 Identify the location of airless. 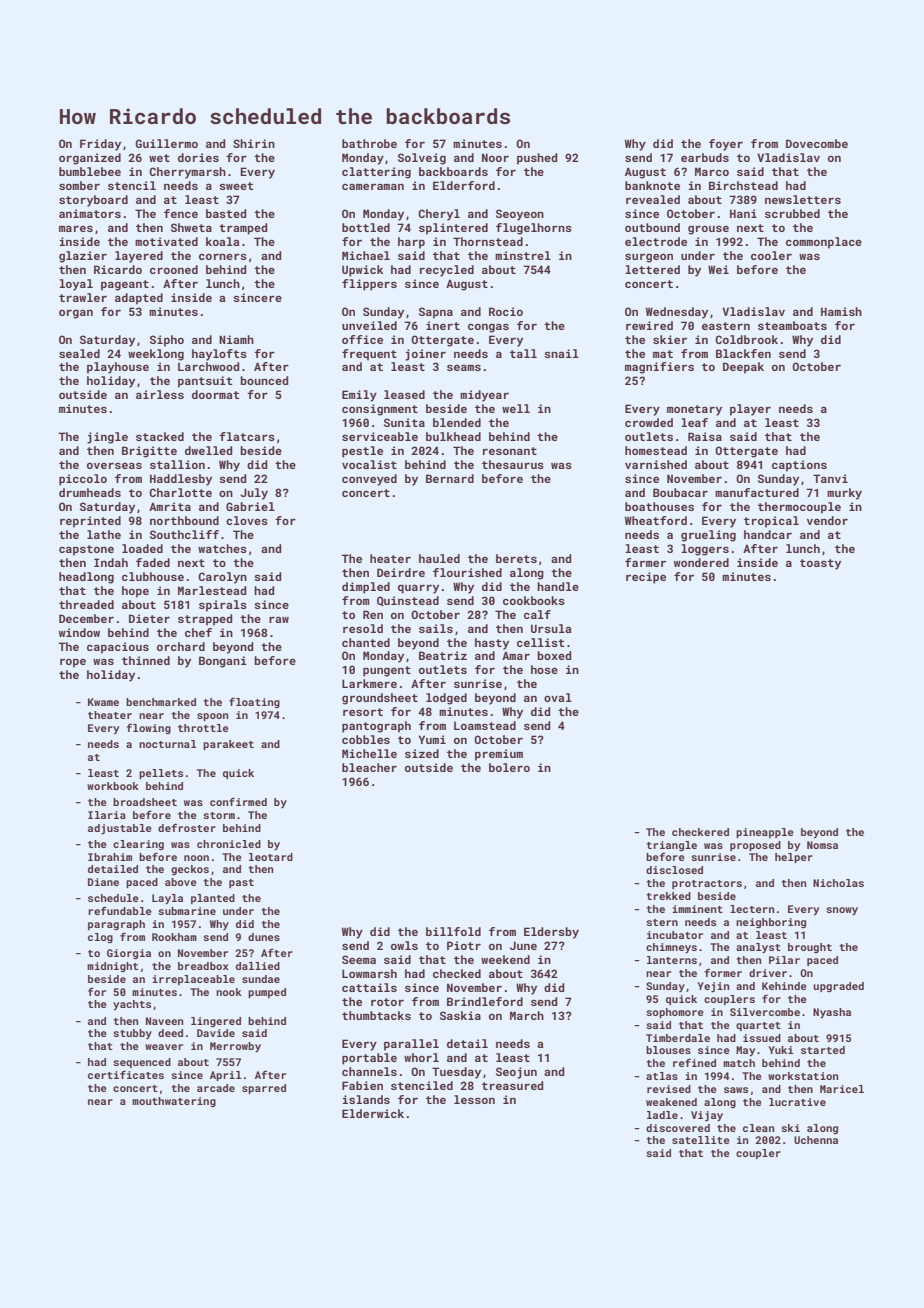
(160, 394).
